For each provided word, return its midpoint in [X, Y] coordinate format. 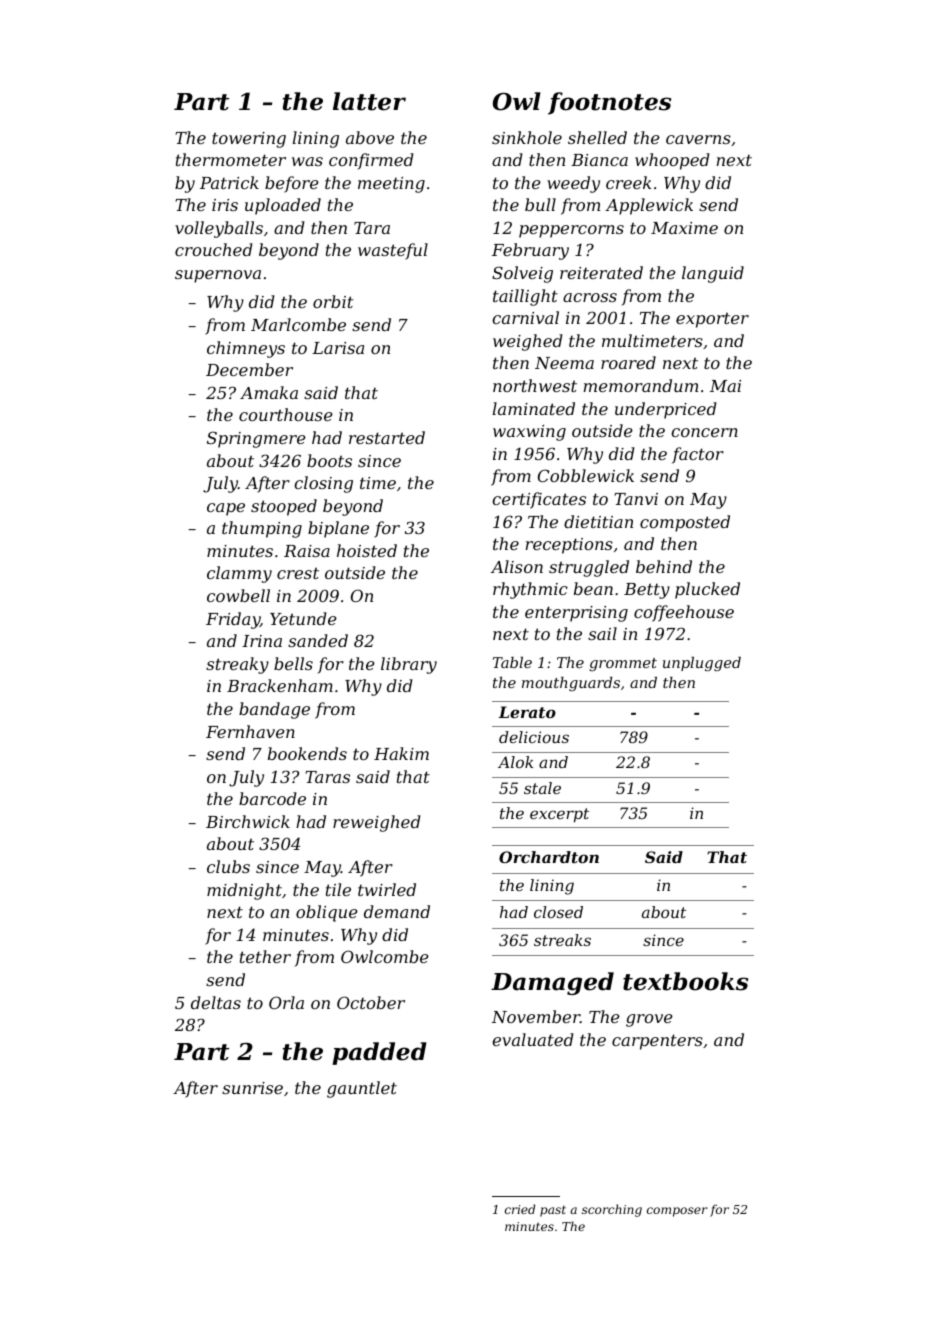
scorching [612, 1210]
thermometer [231, 159]
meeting [391, 185]
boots [329, 460]
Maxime [684, 228]
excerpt [559, 815]
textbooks [685, 981]
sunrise [252, 1088]
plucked [707, 590]
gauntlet [362, 1089]
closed [558, 912]
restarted [387, 437]
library [409, 665]
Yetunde [303, 618]
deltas [216, 1002]
